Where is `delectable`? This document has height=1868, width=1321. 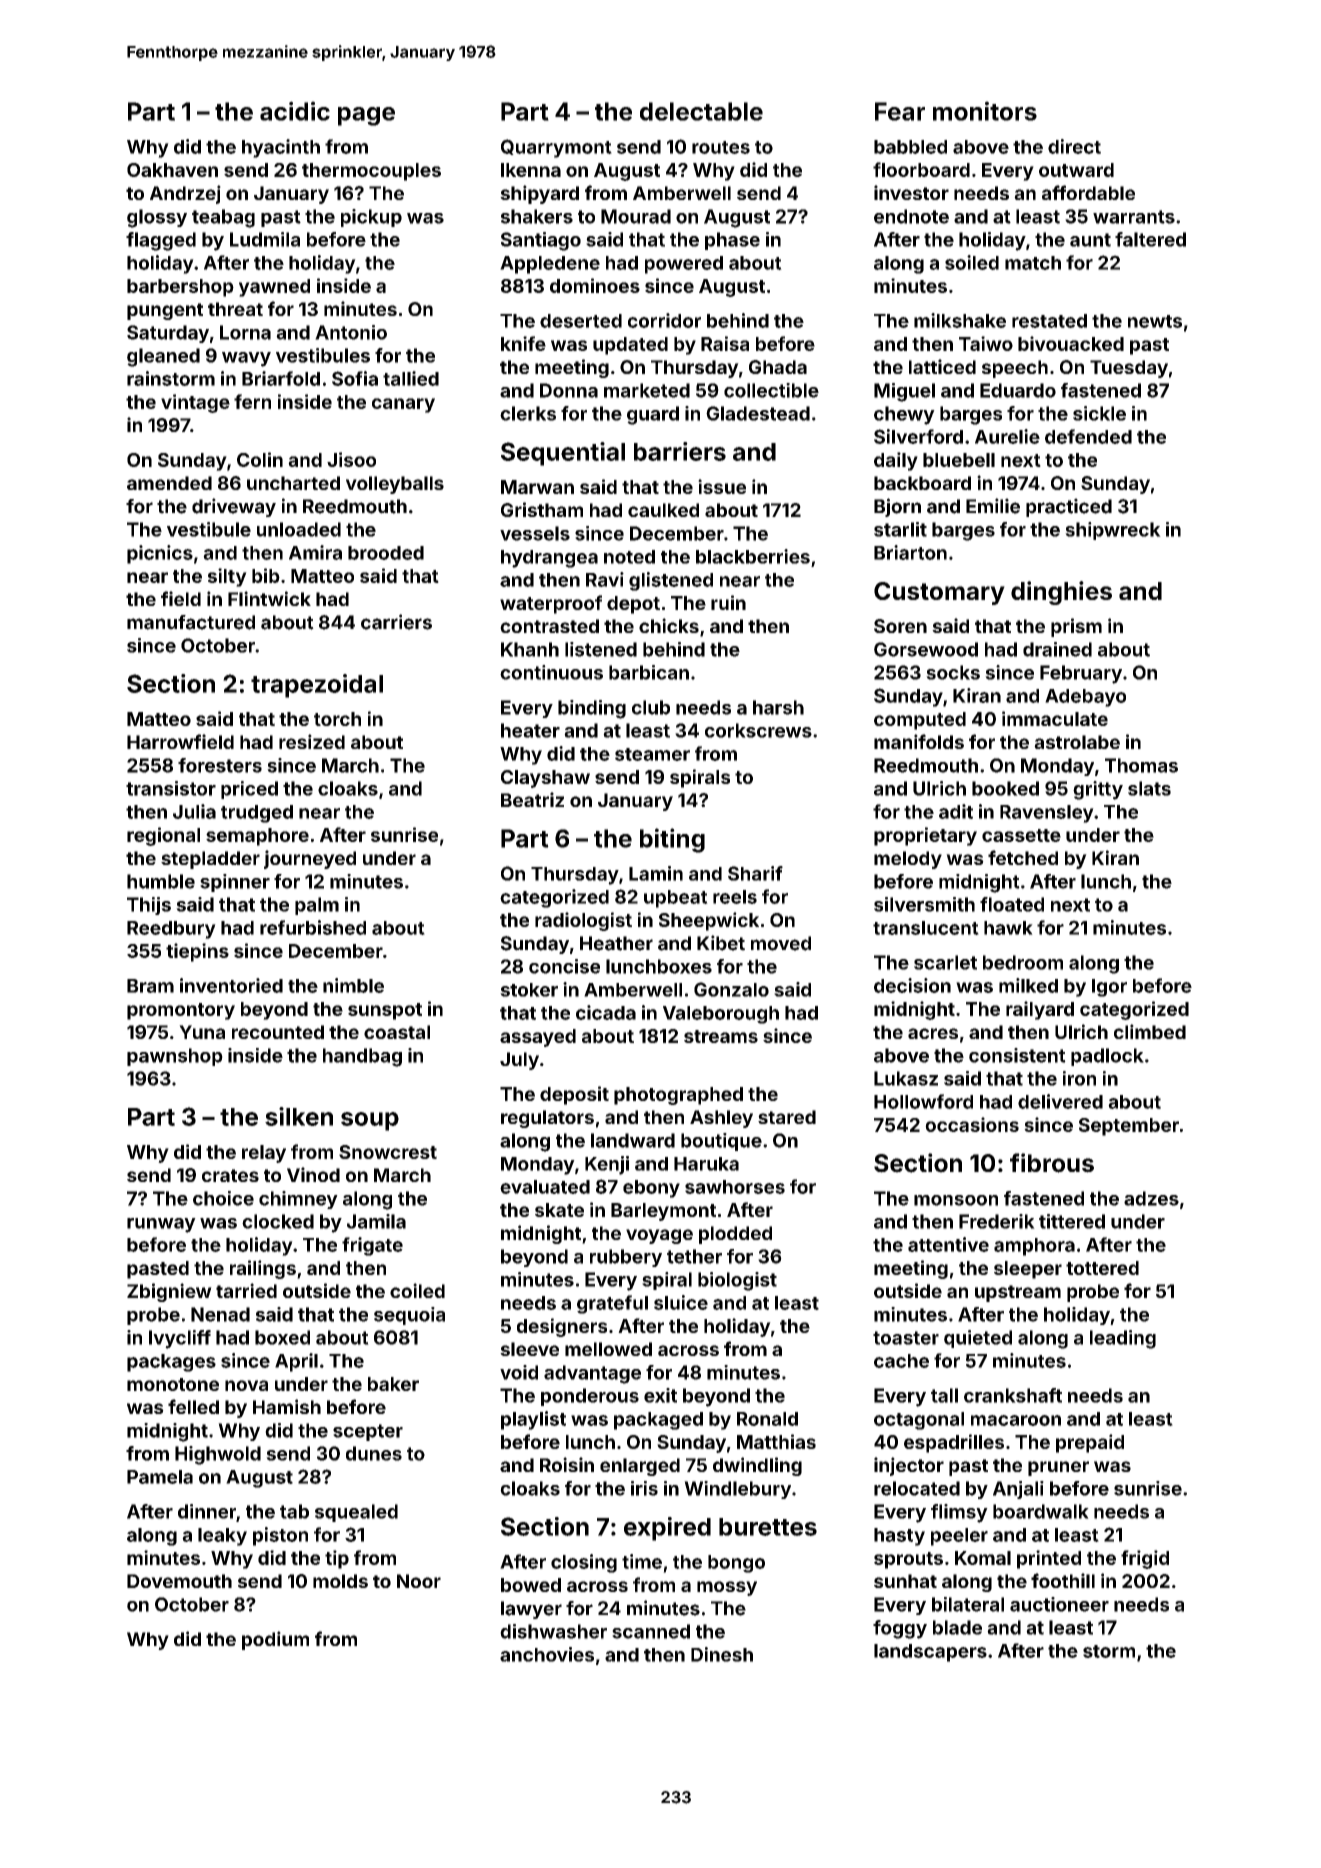 delectable is located at coordinates (701, 111).
